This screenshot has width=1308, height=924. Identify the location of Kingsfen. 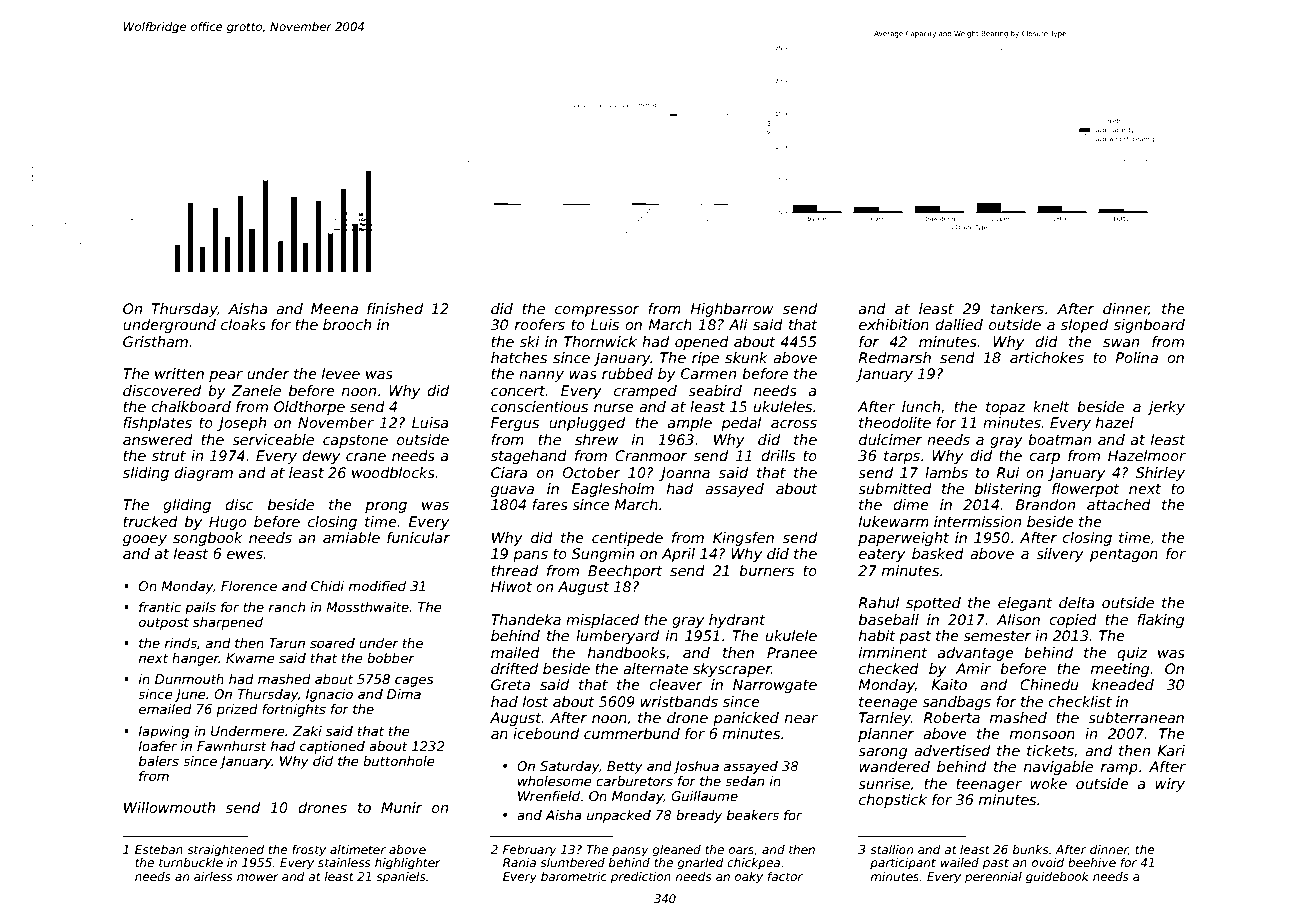
(743, 539).
